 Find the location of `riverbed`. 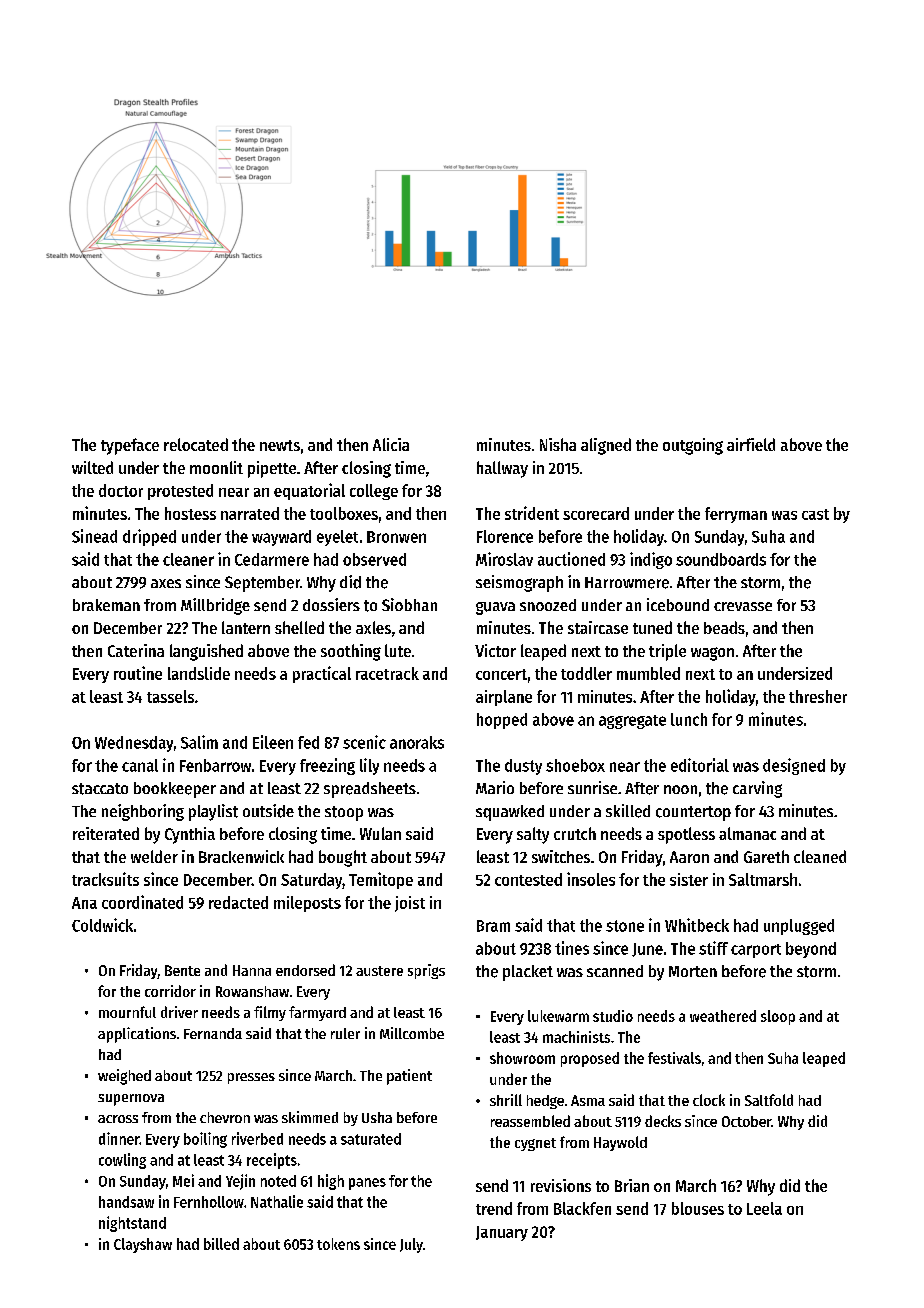

riverbed is located at coordinates (257, 1138).
